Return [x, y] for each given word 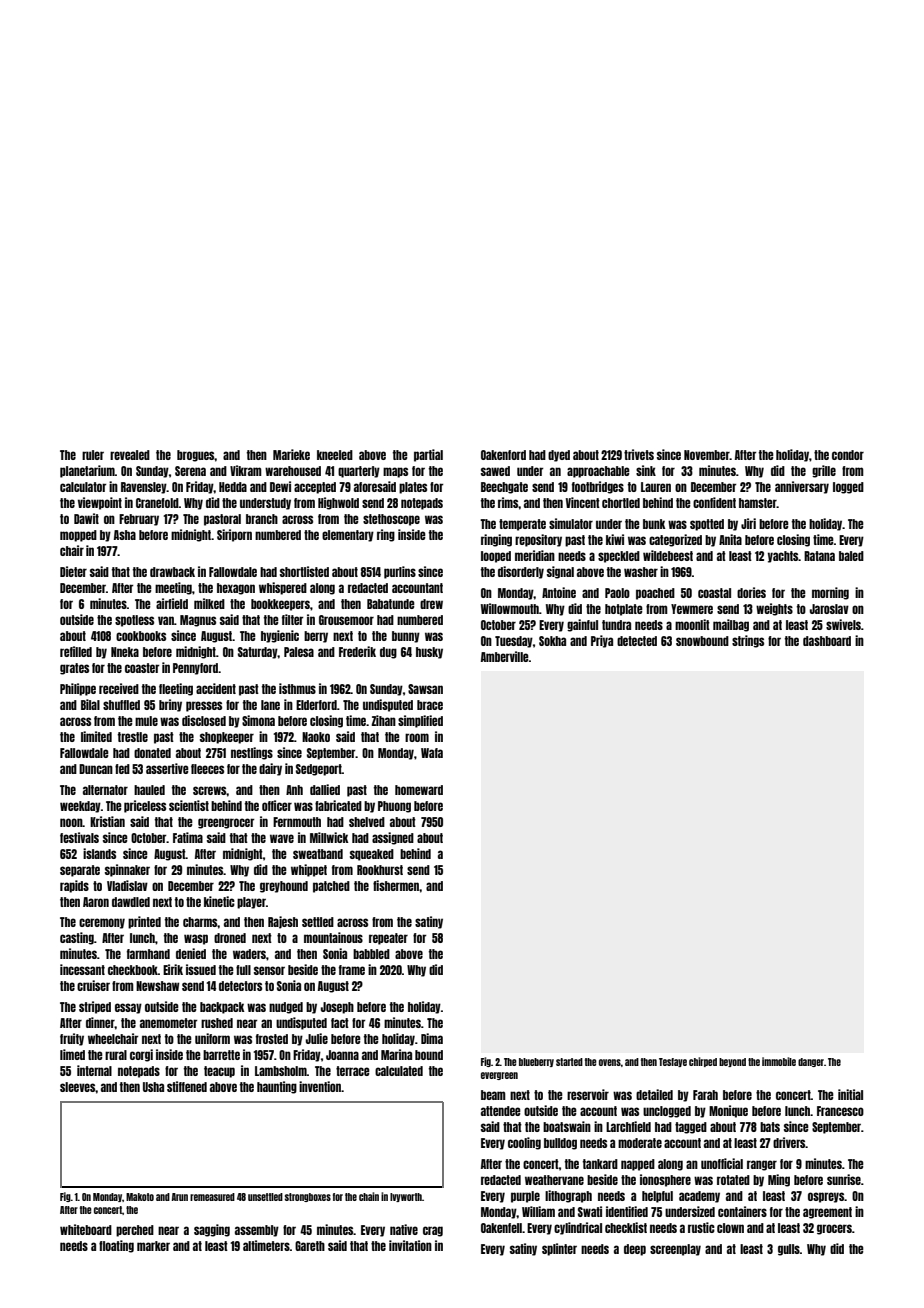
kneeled [335, 455]
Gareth [310, 1246]
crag [433, 1231]
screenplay [675, 1250]
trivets [639, 454]
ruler [93, 455]
